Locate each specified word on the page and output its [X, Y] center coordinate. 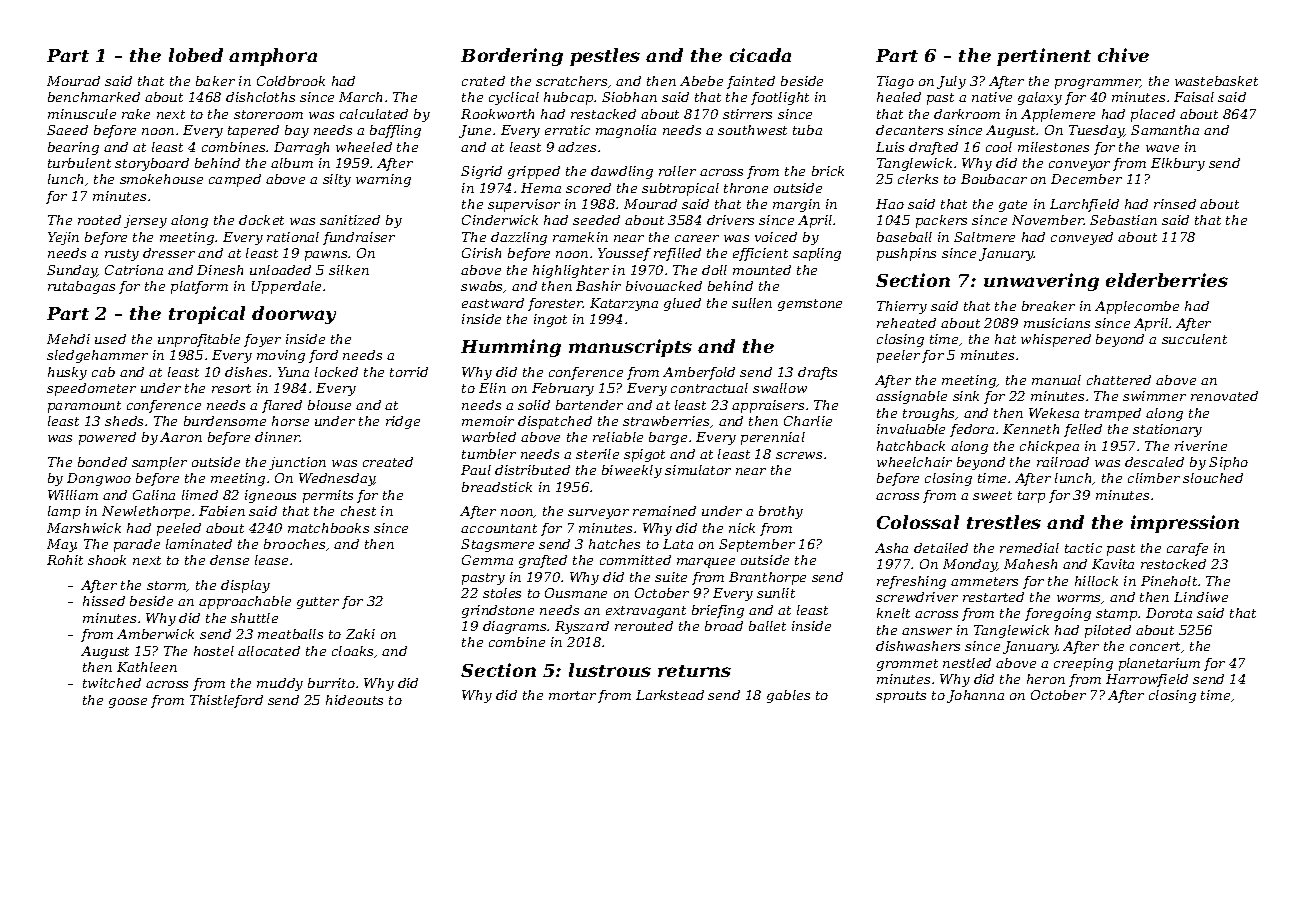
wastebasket [1216, 81]
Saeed [67, 130]
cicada [760, 55]
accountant [499, 528]
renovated [1224, 396]
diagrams [514, 627]
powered [107, 438]
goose [128, 703]
